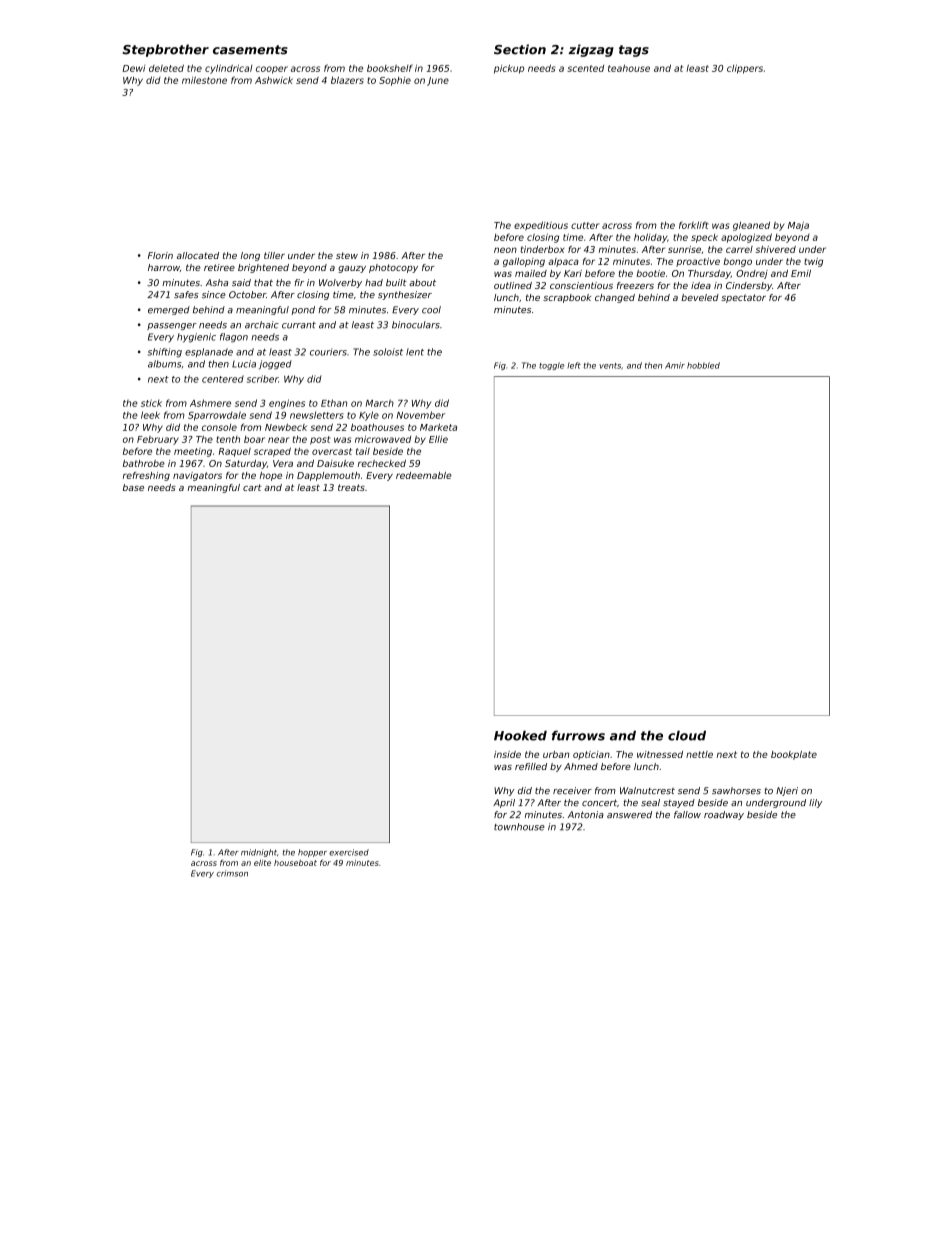 The width and height of the page is (952, 1233). Describe the element at coordinates (259, 853) in the page. I see `midnight` at that location.
